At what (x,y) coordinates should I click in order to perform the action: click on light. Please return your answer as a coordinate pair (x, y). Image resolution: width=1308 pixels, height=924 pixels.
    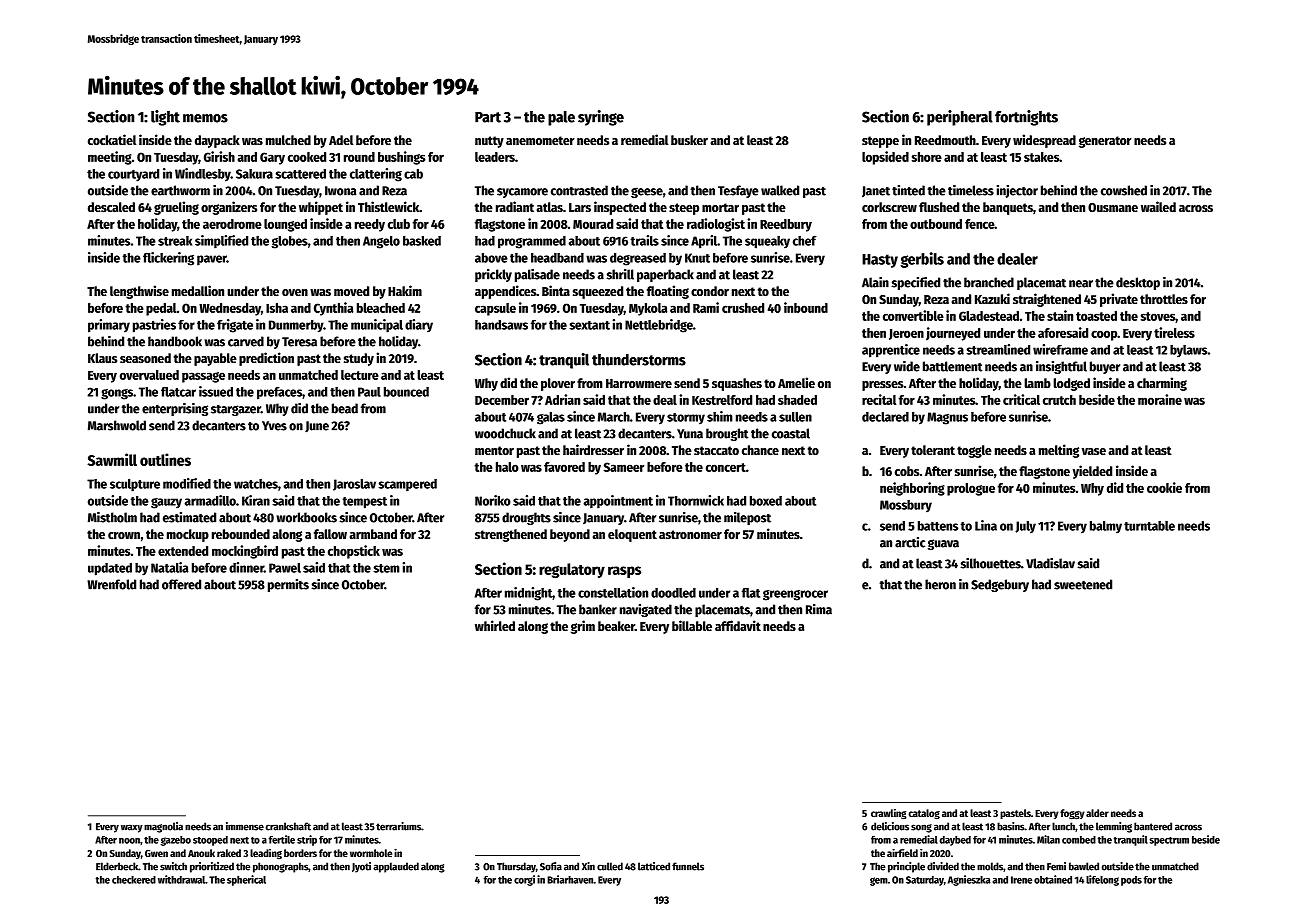
    Looking at the image, I should click on (165, 118).
